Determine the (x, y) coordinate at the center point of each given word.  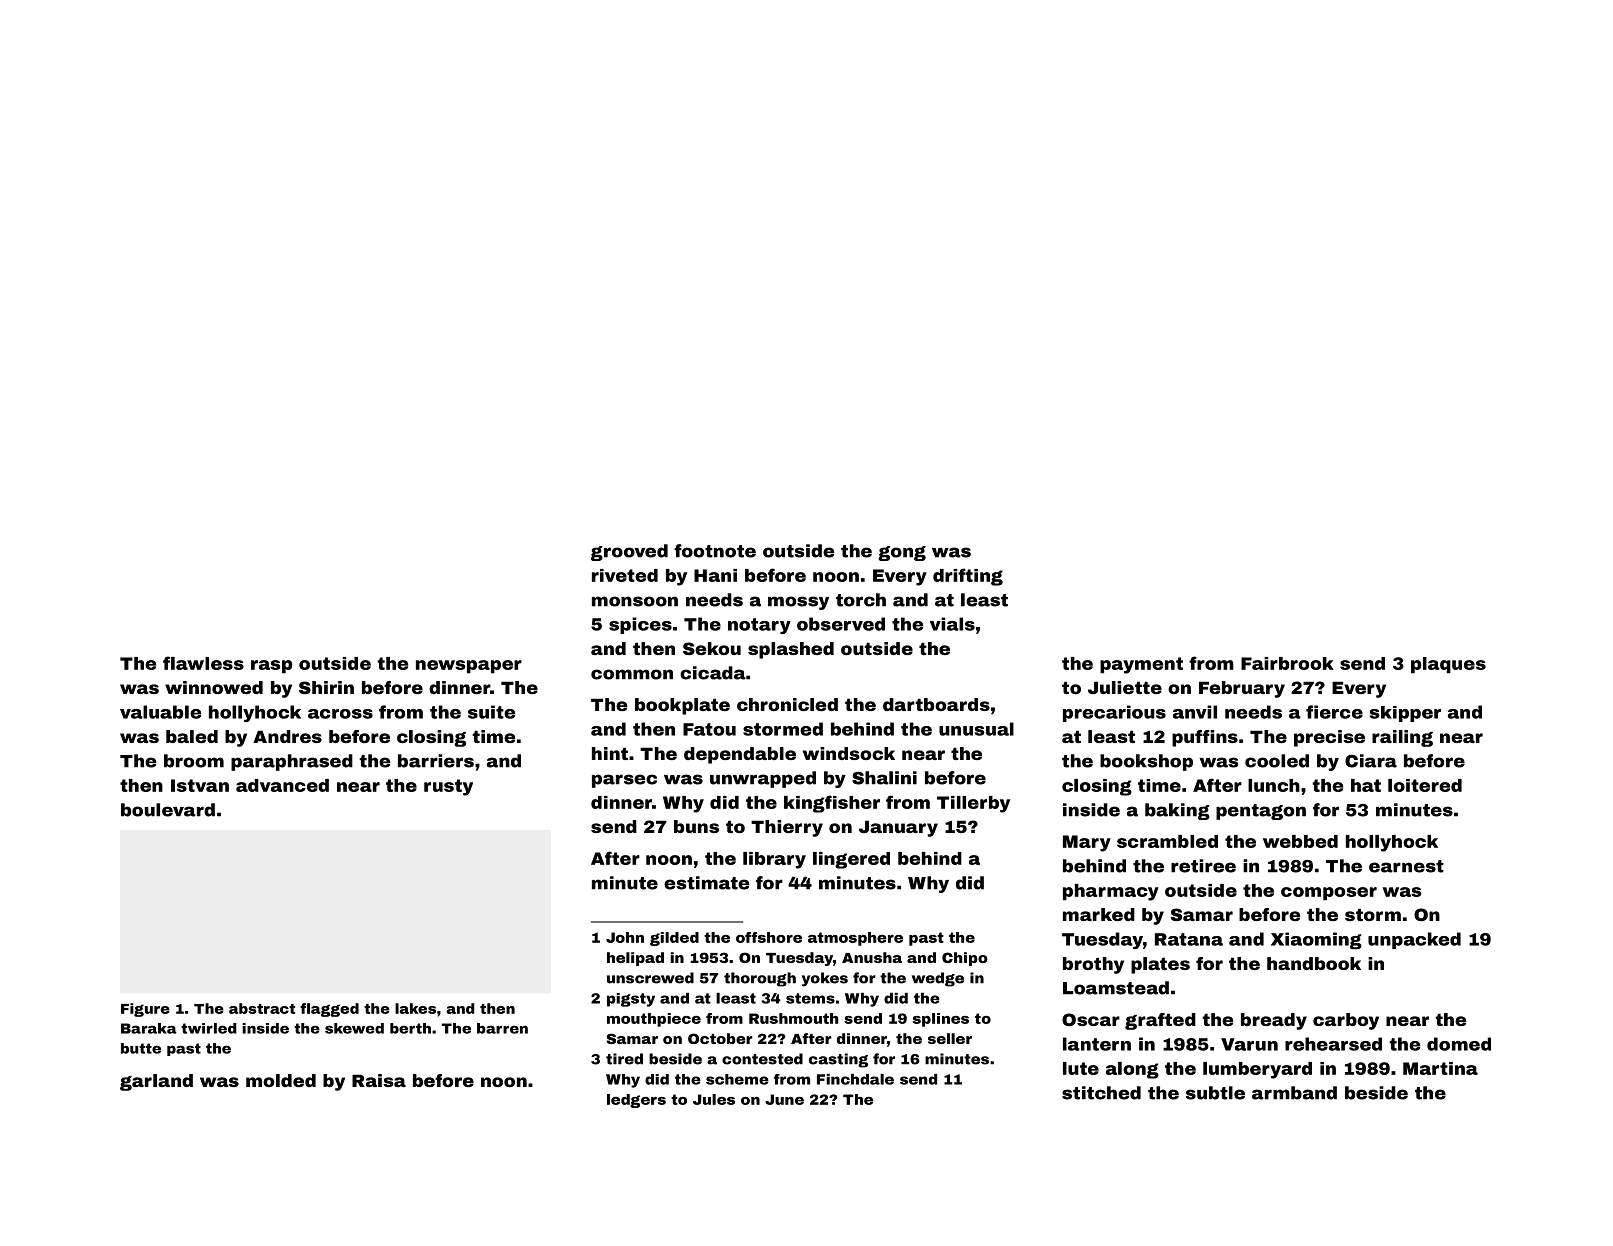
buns (696, 826)
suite (491, 712)
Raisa (379, 1080)
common (632, 674)
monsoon (635, 601)
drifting (968, 577)
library (774, 860)
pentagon (1261, 812)
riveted (625, 575)
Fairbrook (1287, 663)
